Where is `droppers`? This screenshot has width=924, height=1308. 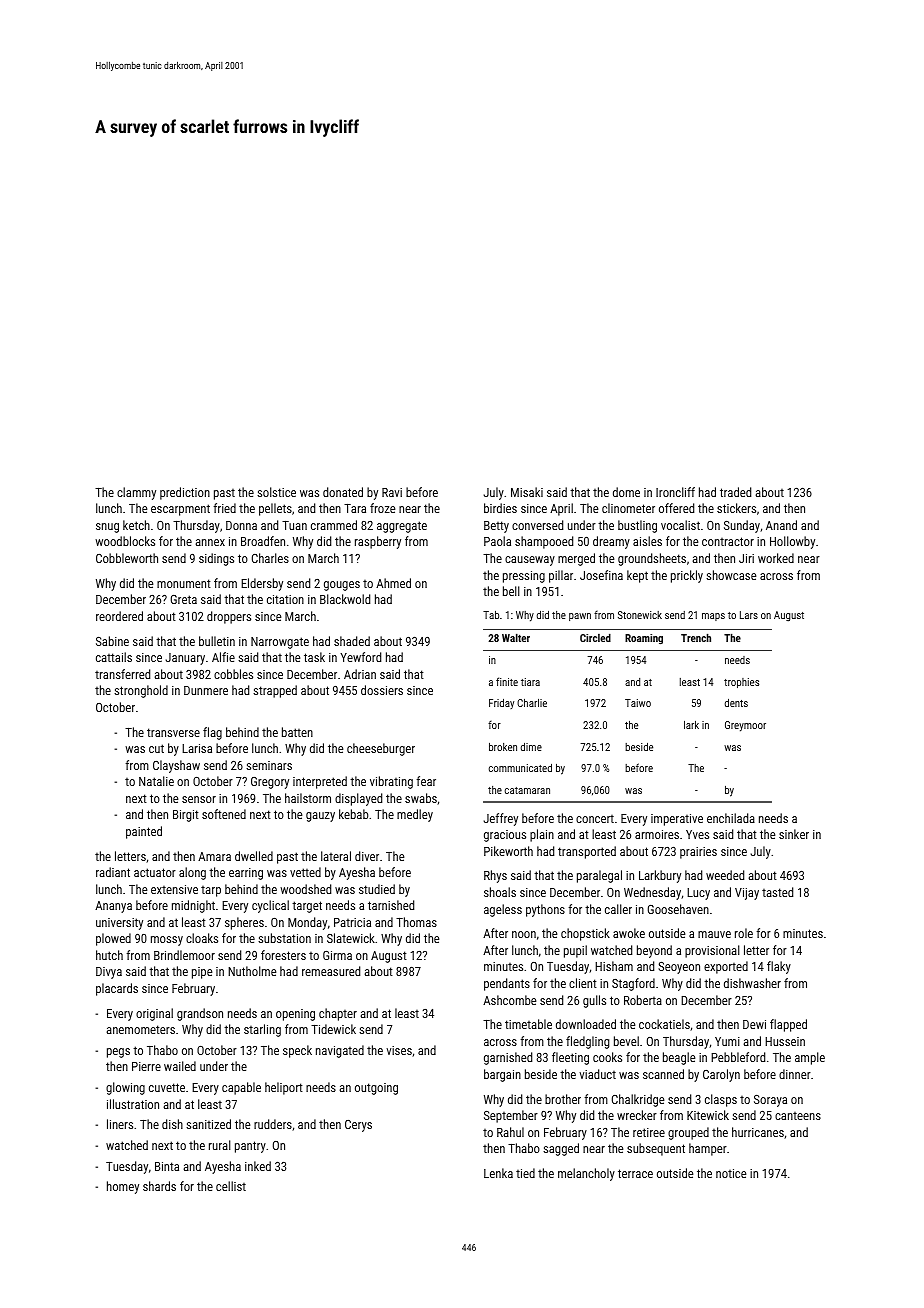
droppers is located at coordinates (229, 617).
